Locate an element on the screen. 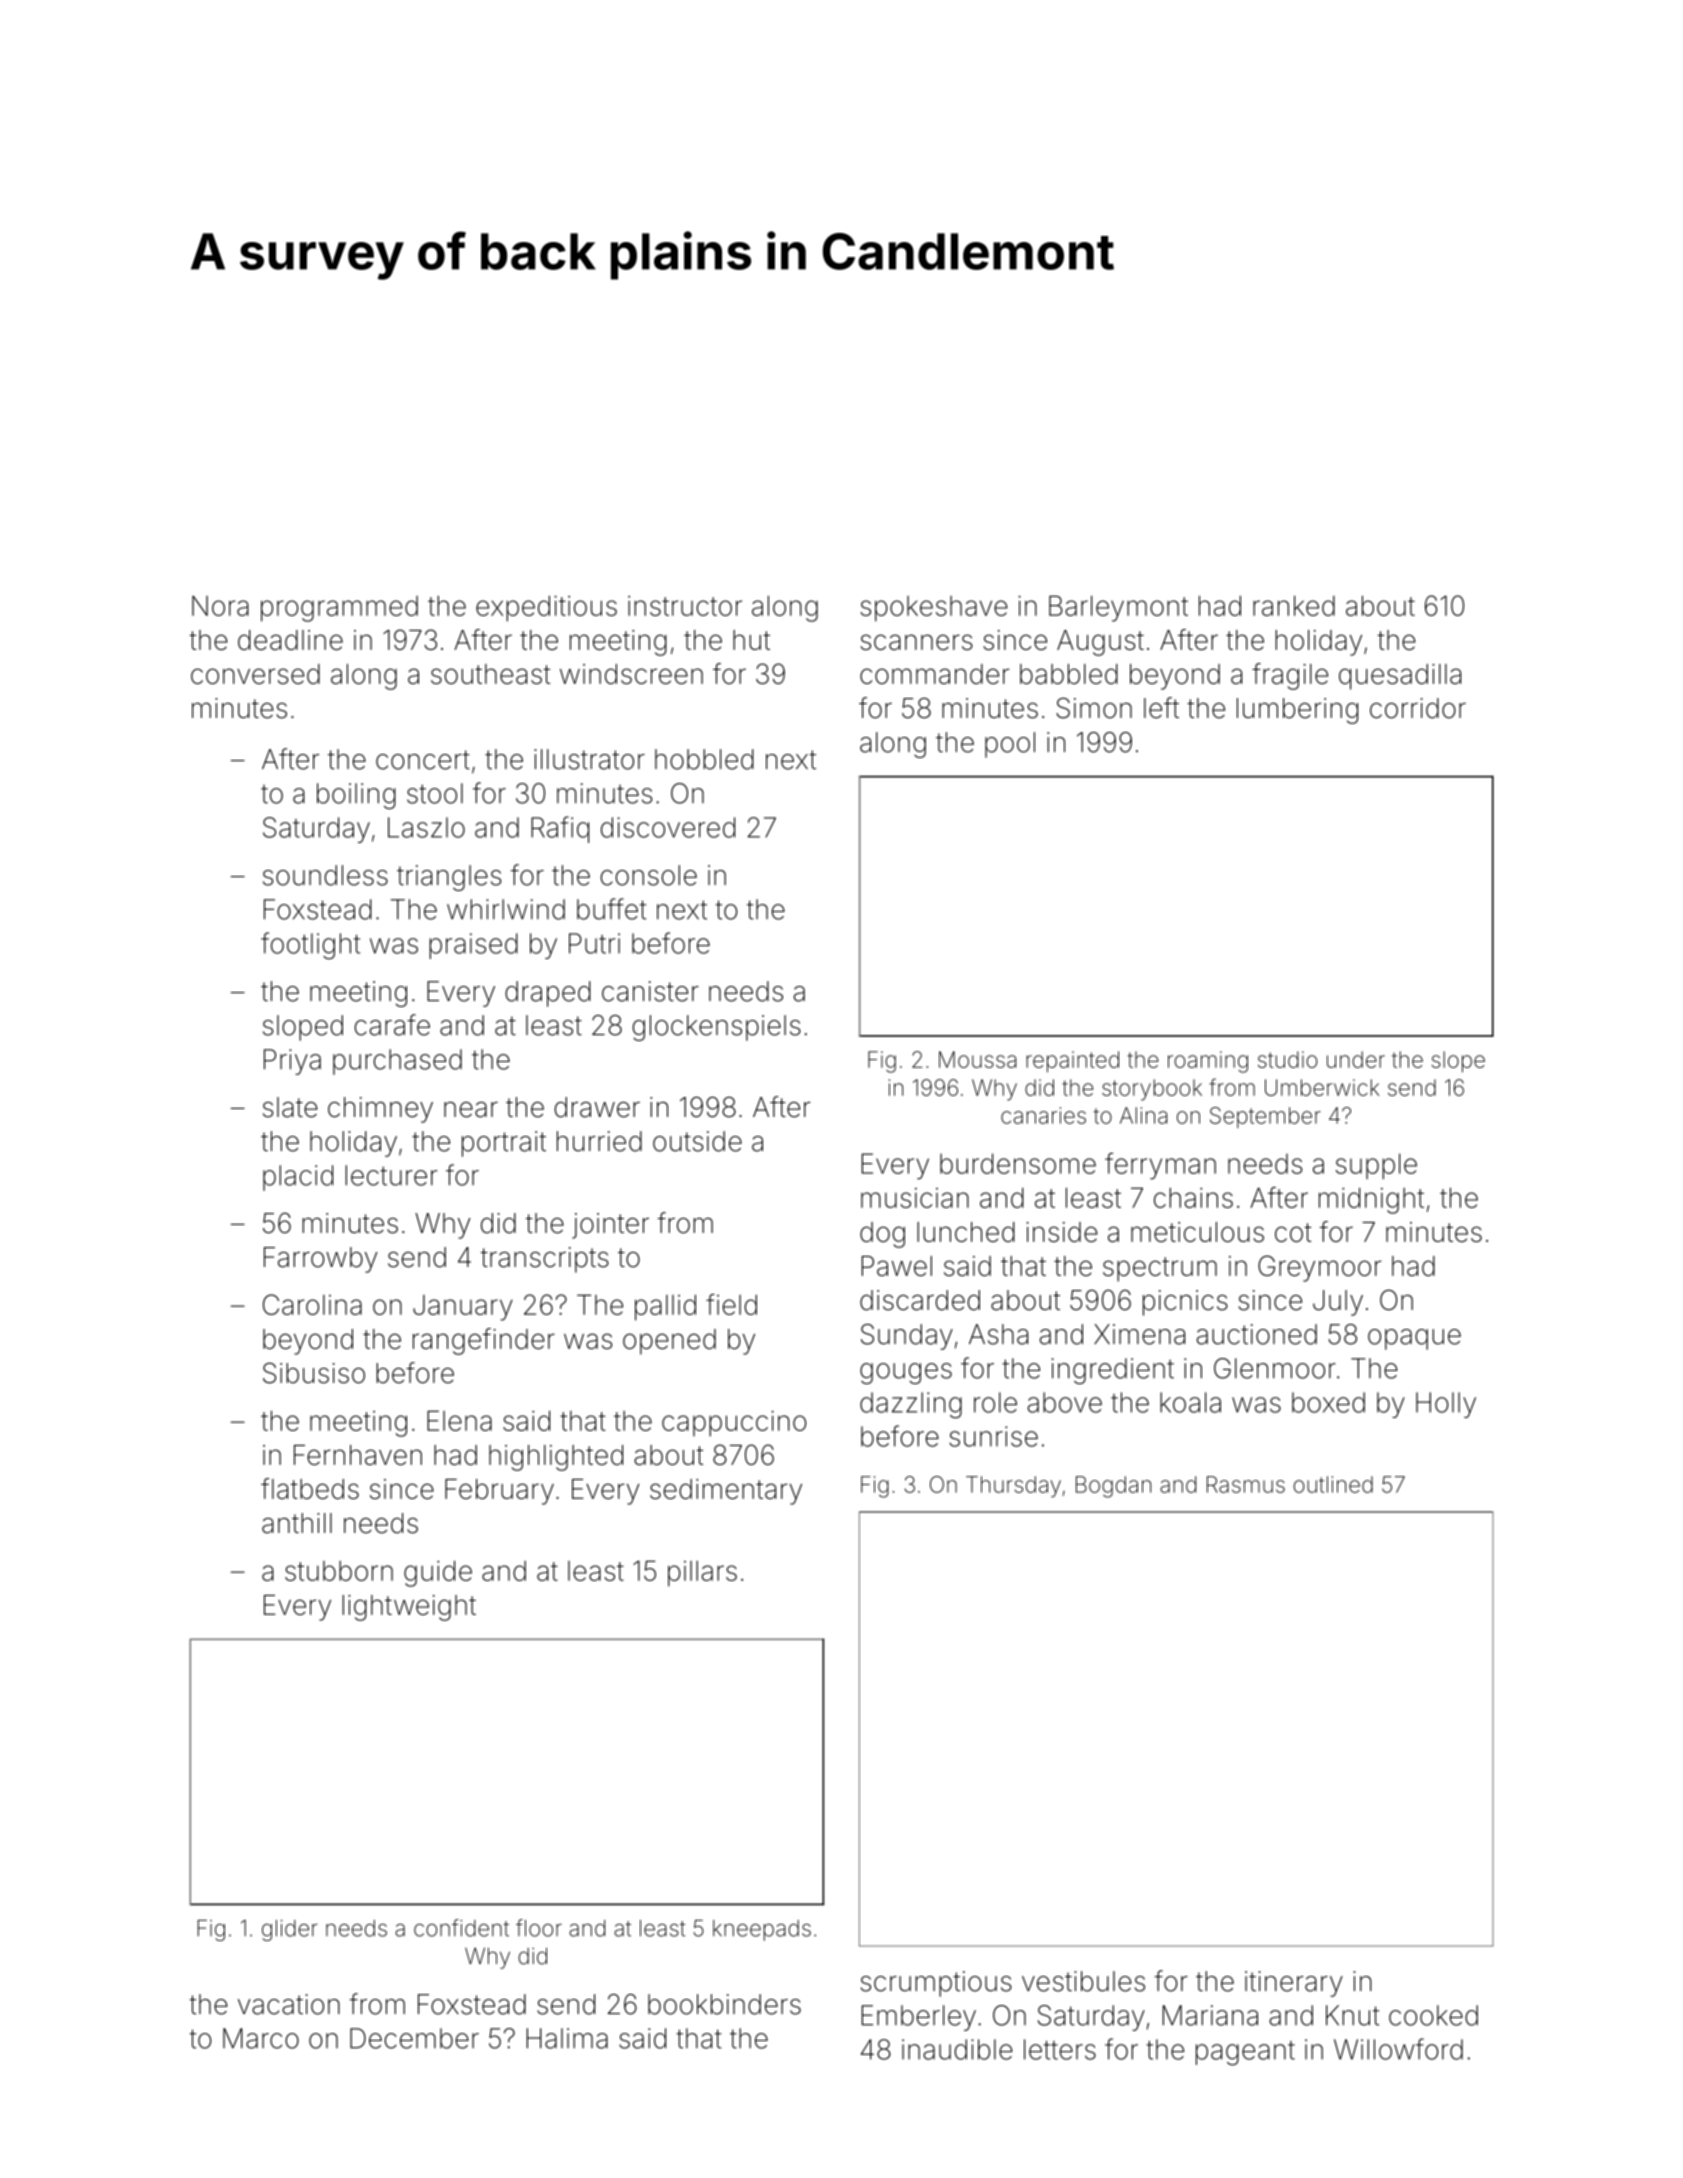 Image resolution: width=1683 pixels, height=2178 pixels. December is located at coordinates (414, 2038).
